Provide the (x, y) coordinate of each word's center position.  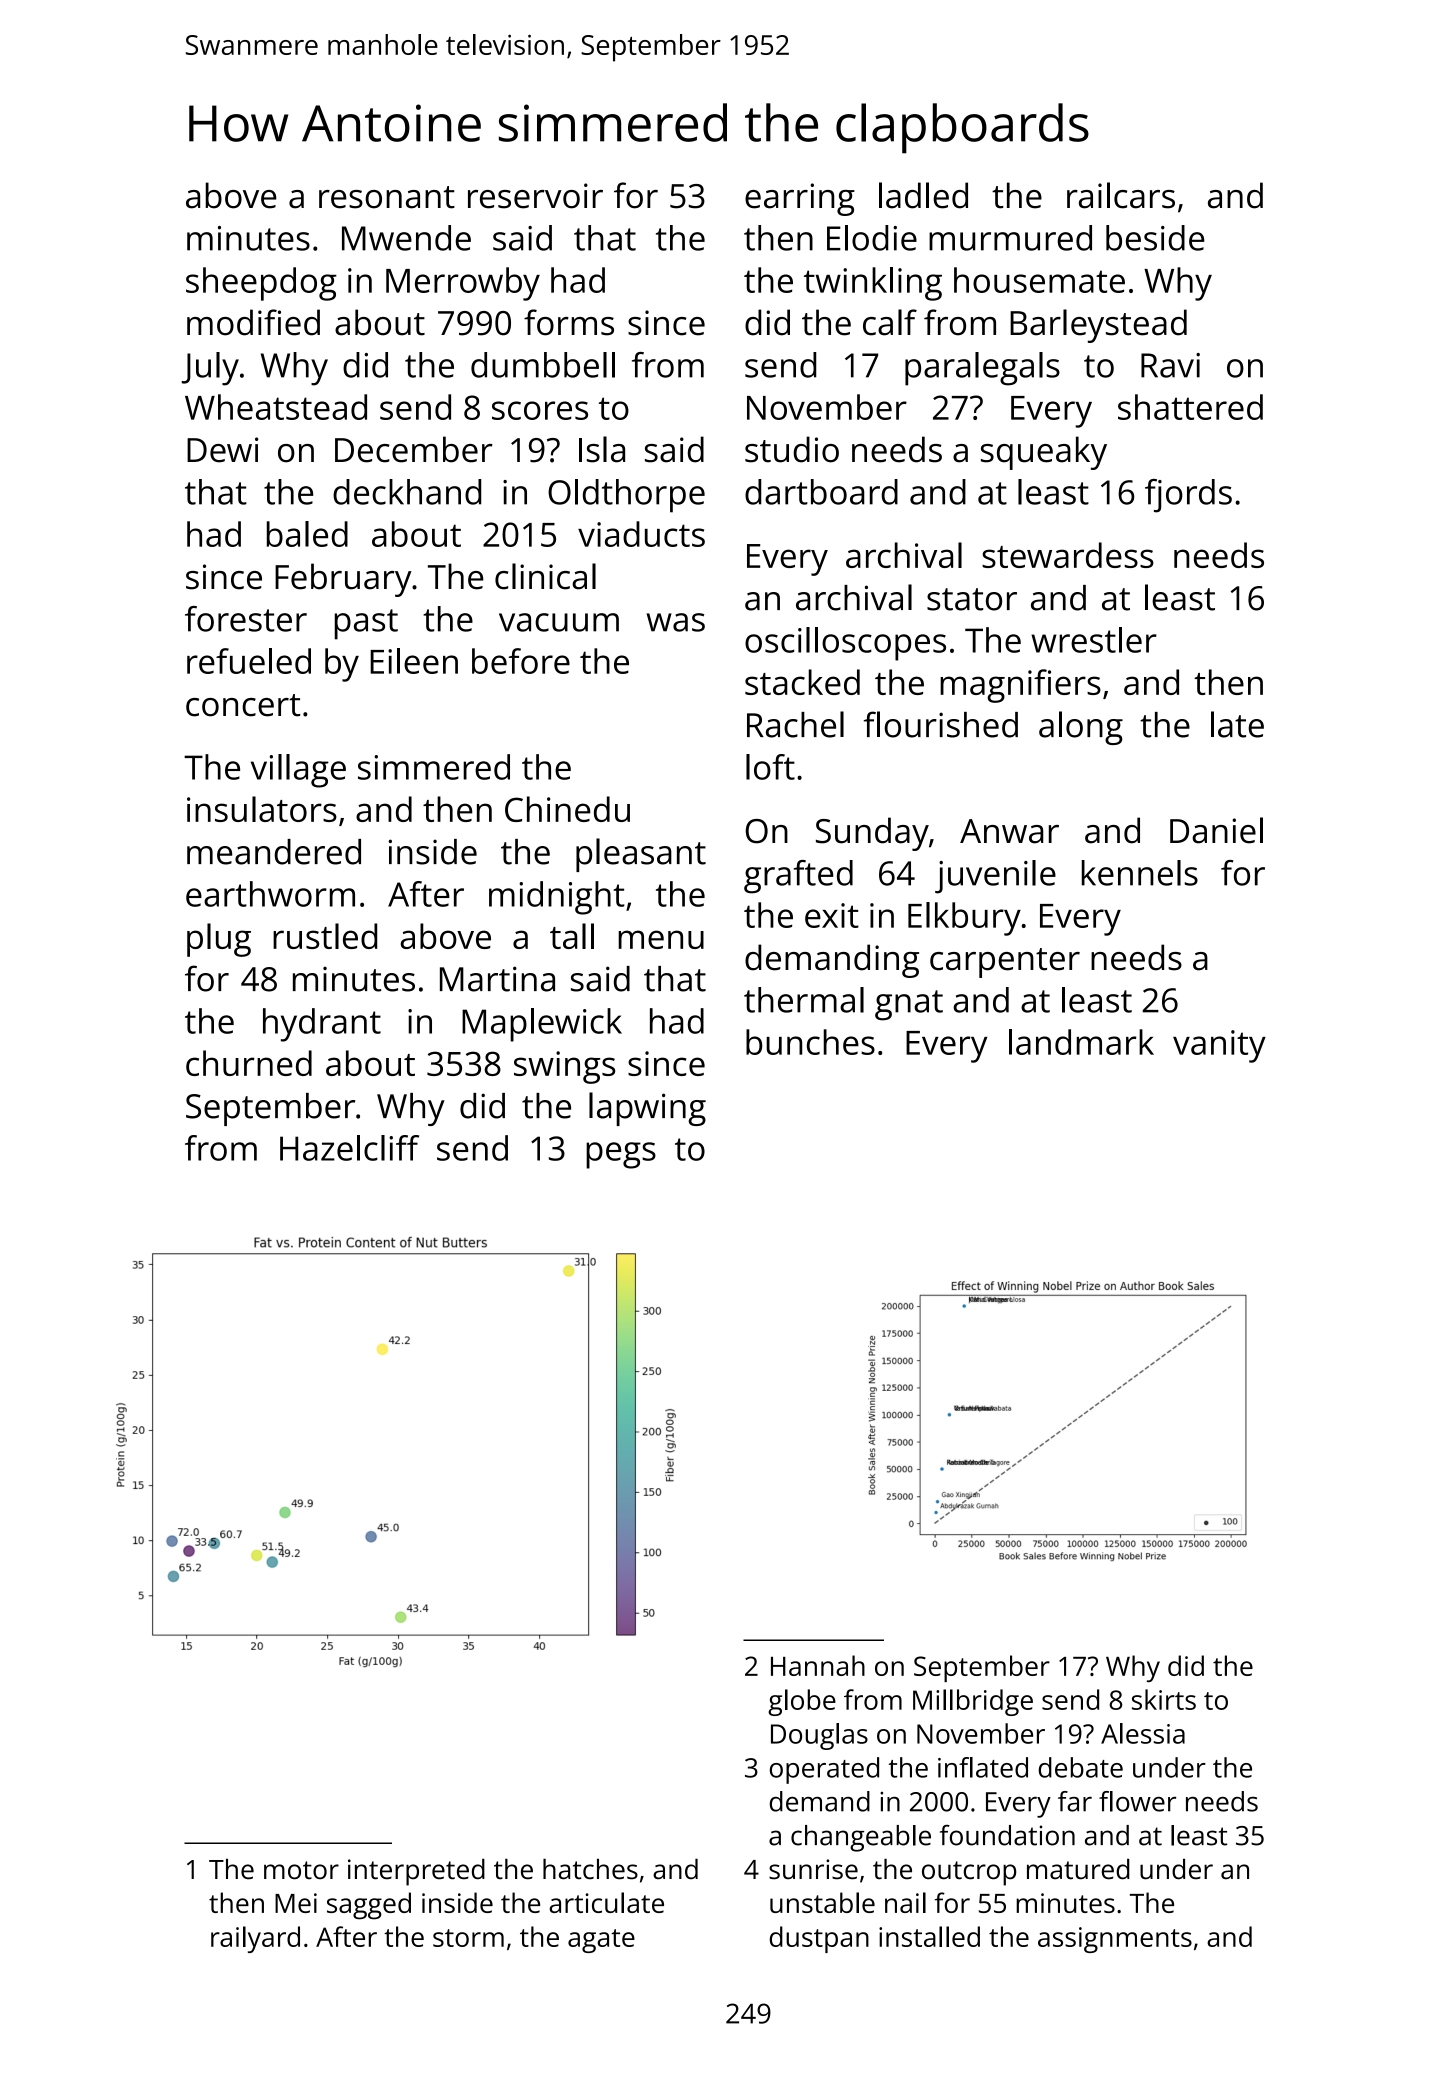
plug (219, 940)
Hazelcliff (349, 1148)
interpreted (416, 1872)
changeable (861, 1838)
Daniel (1216, 830)
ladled (923, 195)
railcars (1121, 195)
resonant (387, 197)
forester (246, 619)
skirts (1164, 1699)
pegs (621, 1155)
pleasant (641, 855)
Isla (602, 449)
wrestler (1094, 640)
